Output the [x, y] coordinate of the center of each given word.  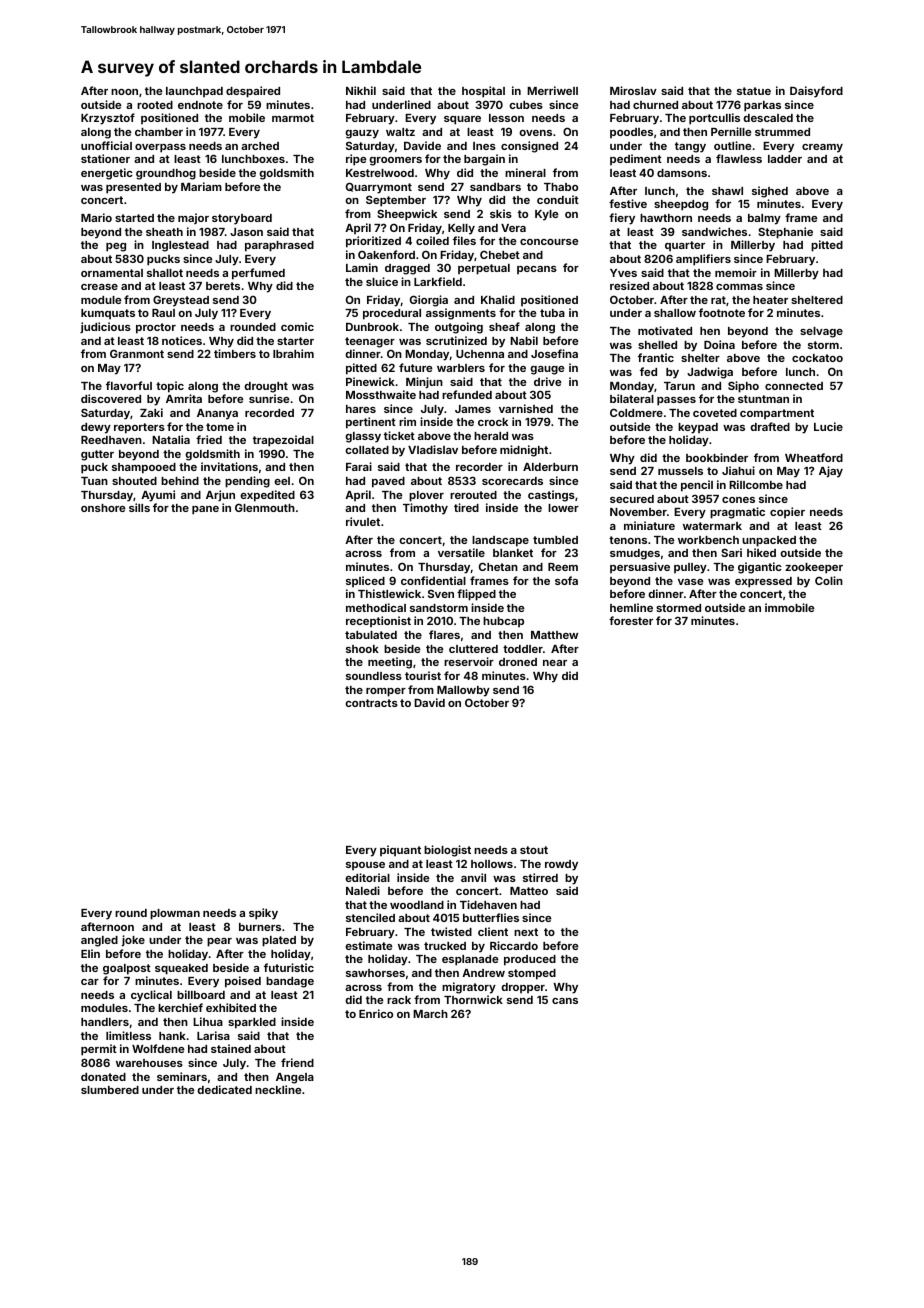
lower [563, 508]
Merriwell [552, 90]
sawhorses [375, 973]
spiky [263, 914]
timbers [235, 353]
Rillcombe [756, 484]
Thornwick [473, 999]
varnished [526, 408]
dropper [523, 988]
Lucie [828, 426]
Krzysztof [108, 119]
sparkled [252, 1023]
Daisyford [816, 92]
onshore [103, 508]
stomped [532, 974]
